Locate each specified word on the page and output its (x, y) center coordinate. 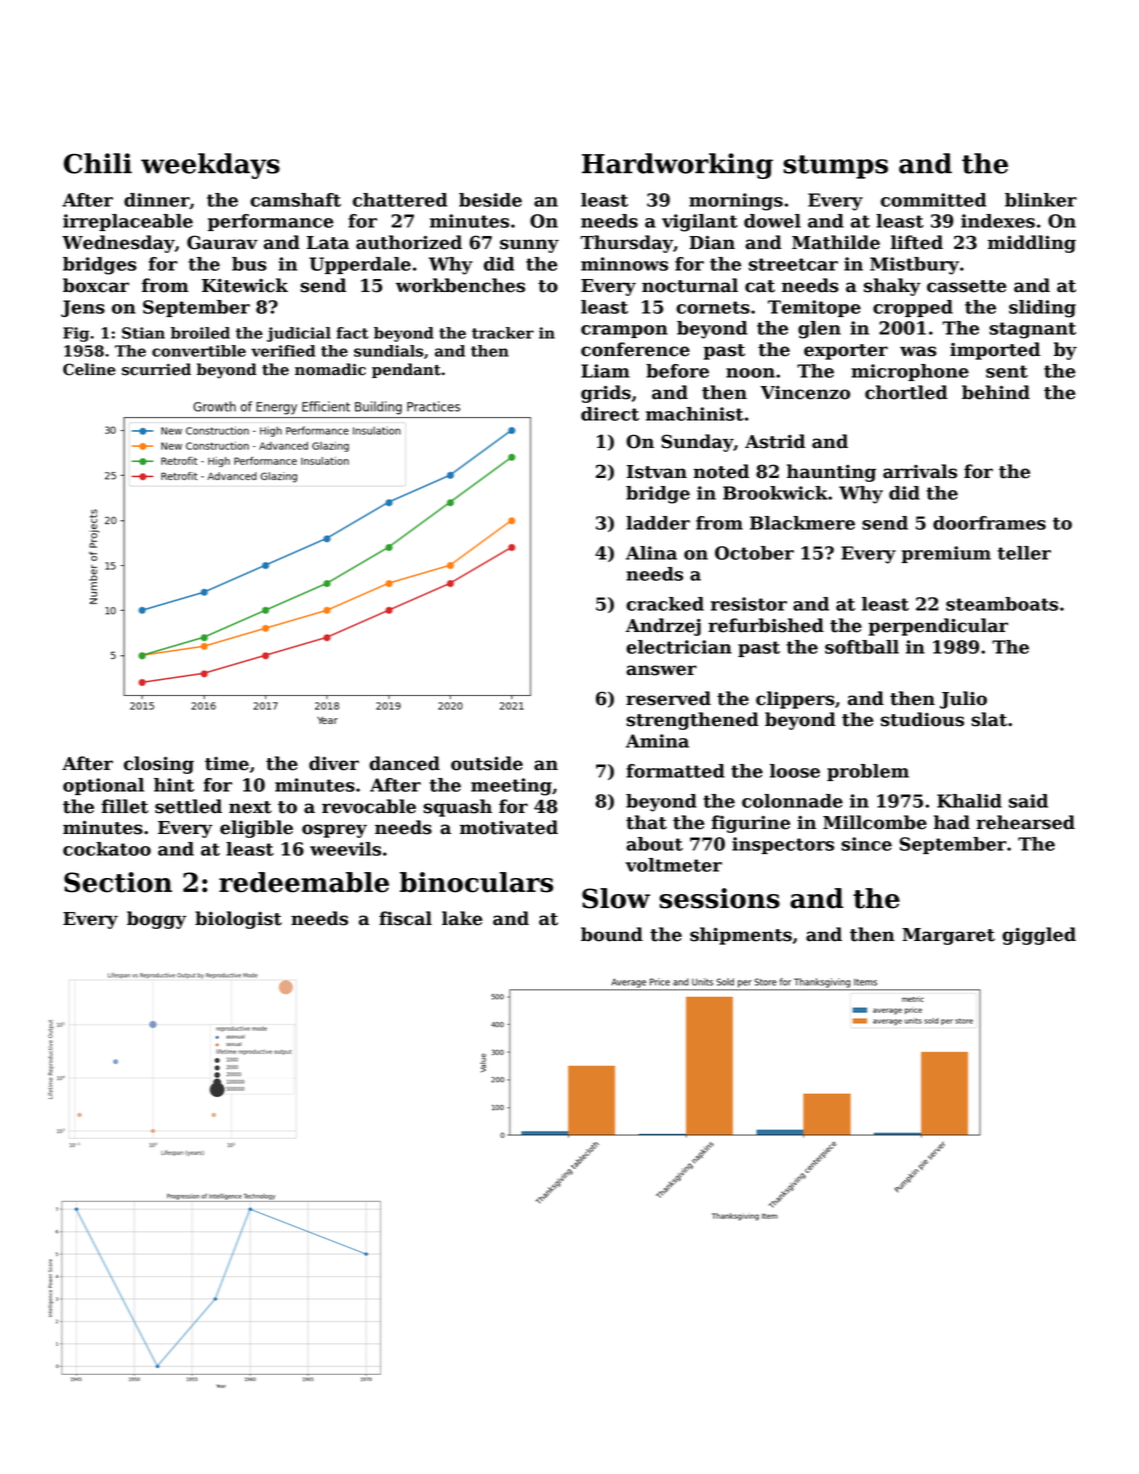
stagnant (1032, 330)
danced (404, 763)
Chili (98, 163)
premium (946, 554)
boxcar (96, 285)
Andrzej (663, 627)
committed (933, 200)
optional (103, 786)
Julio (963, 700)
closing (159, 765)
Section (118, 882)
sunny (529, 246)
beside (490, 200)
